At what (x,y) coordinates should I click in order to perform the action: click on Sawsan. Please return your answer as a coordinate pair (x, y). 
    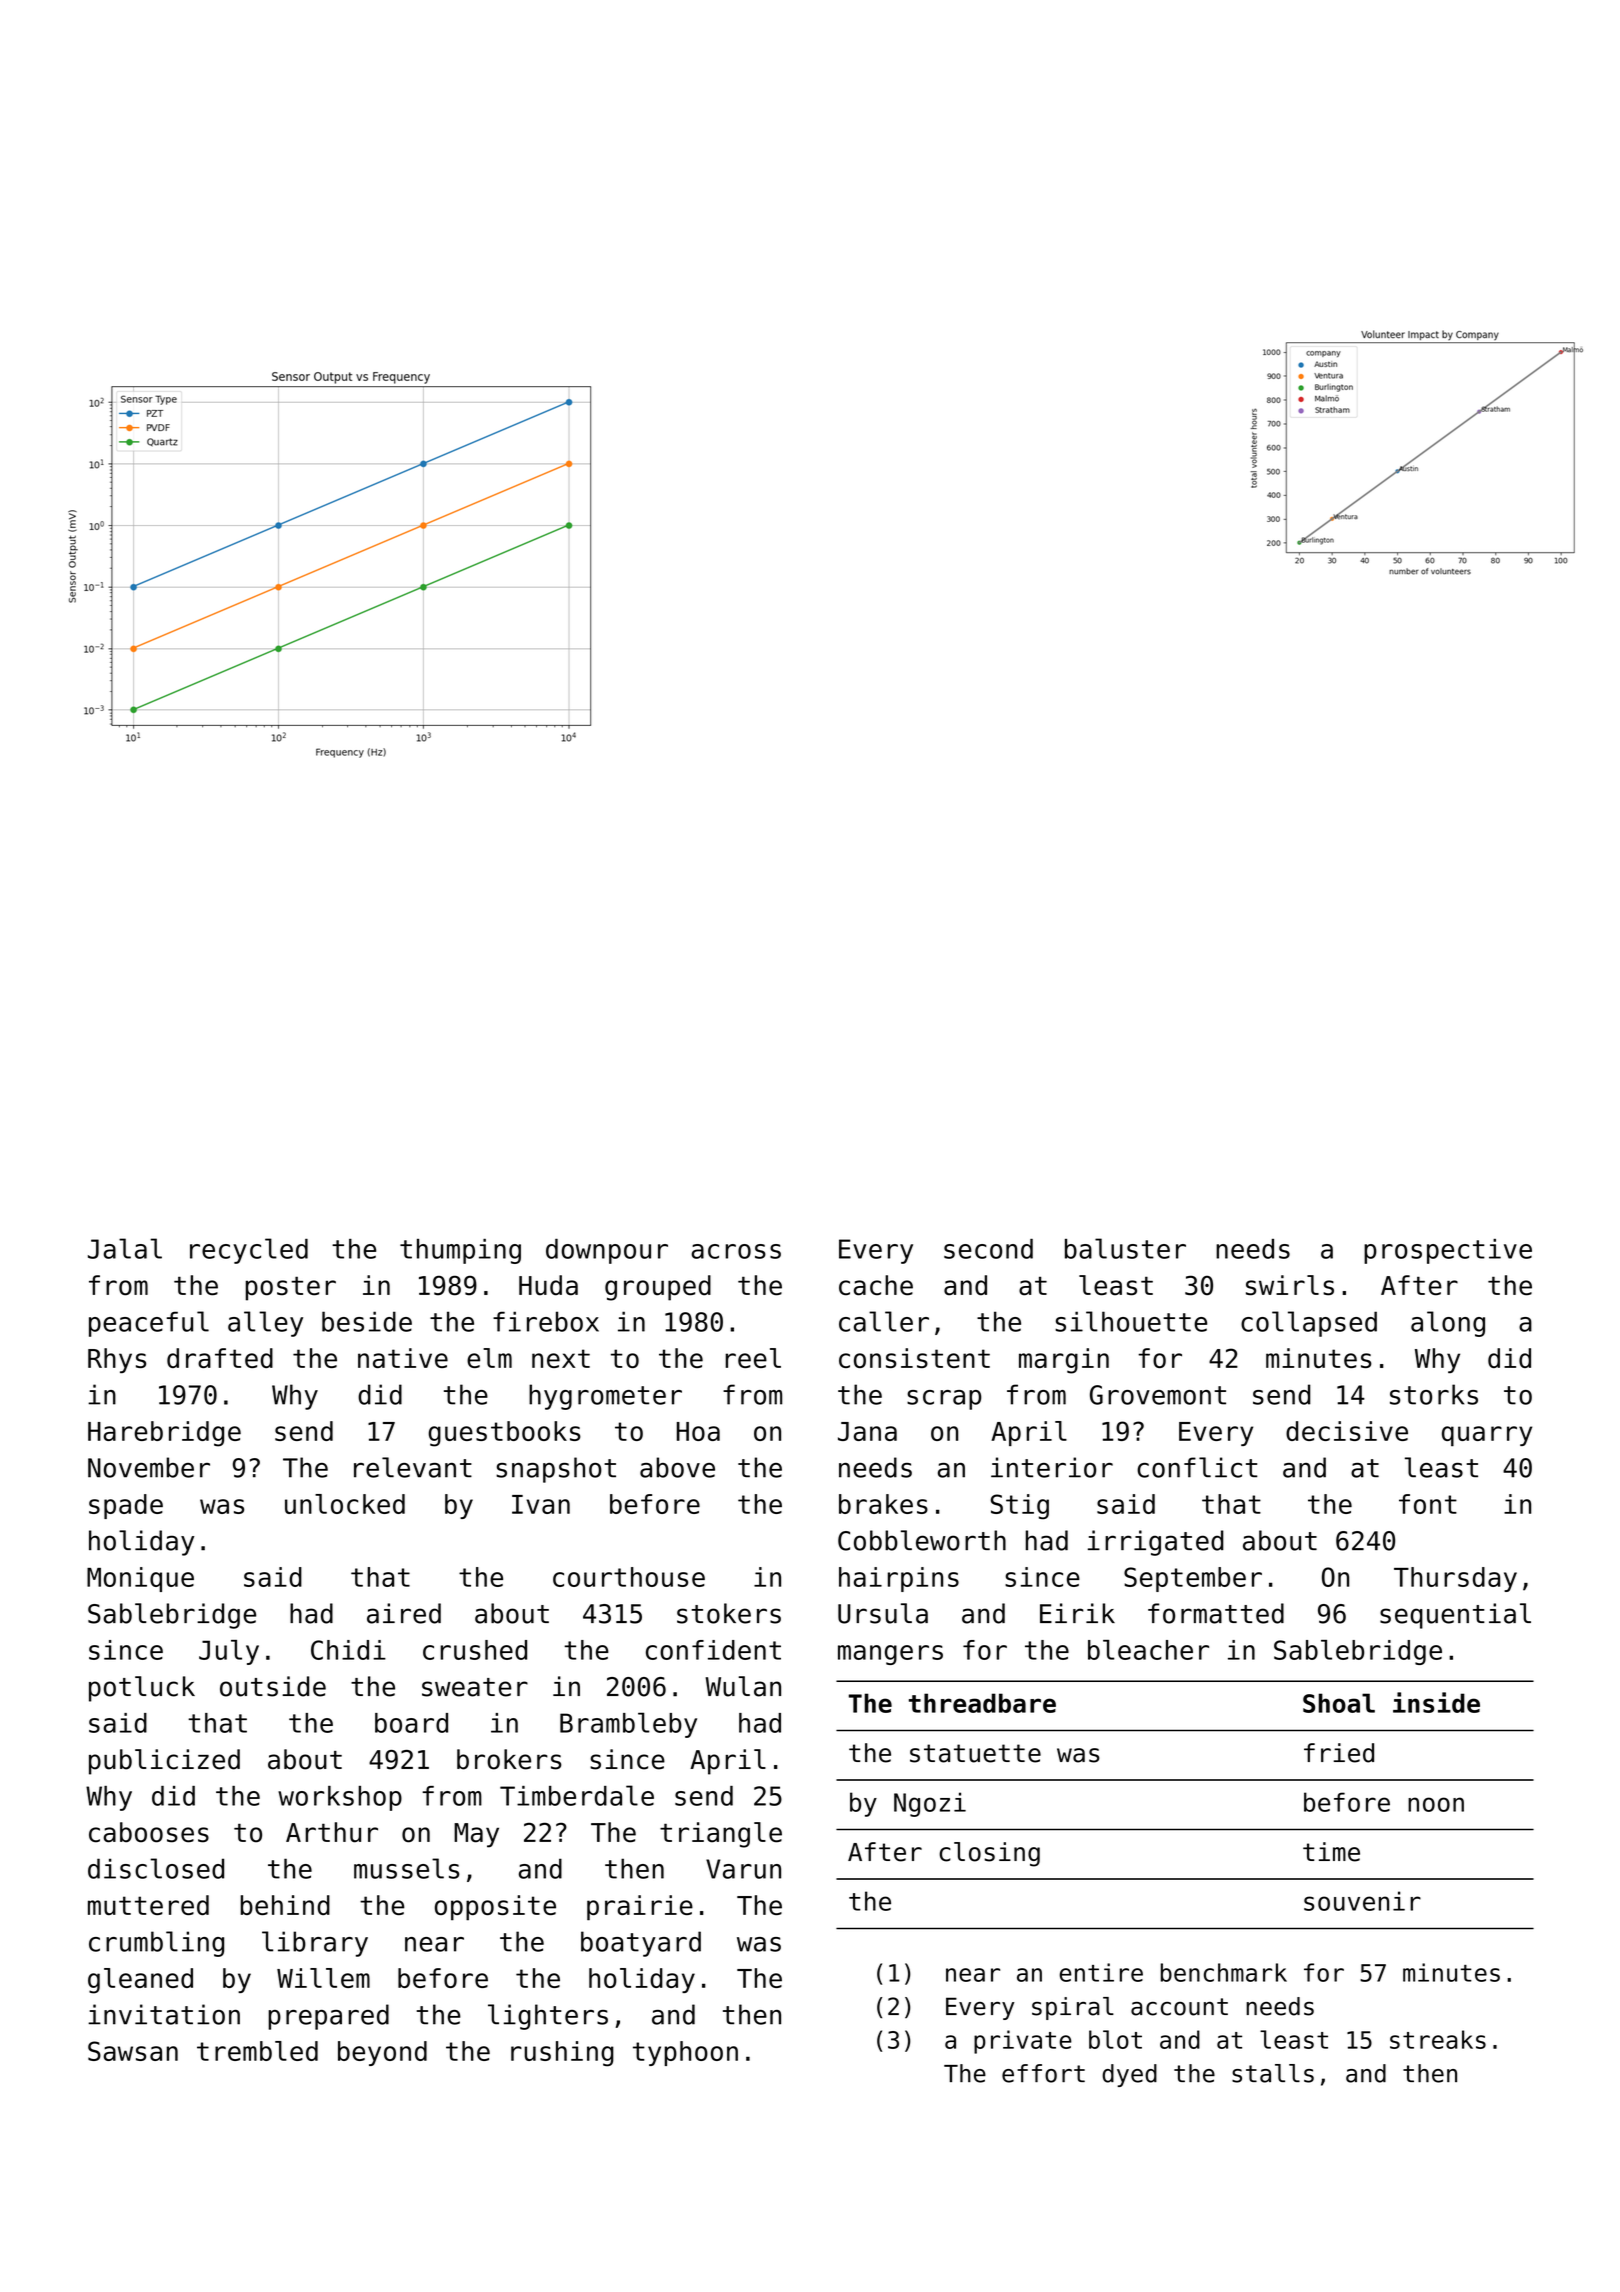
    Looking at the image, I should click on (133, 2051).
